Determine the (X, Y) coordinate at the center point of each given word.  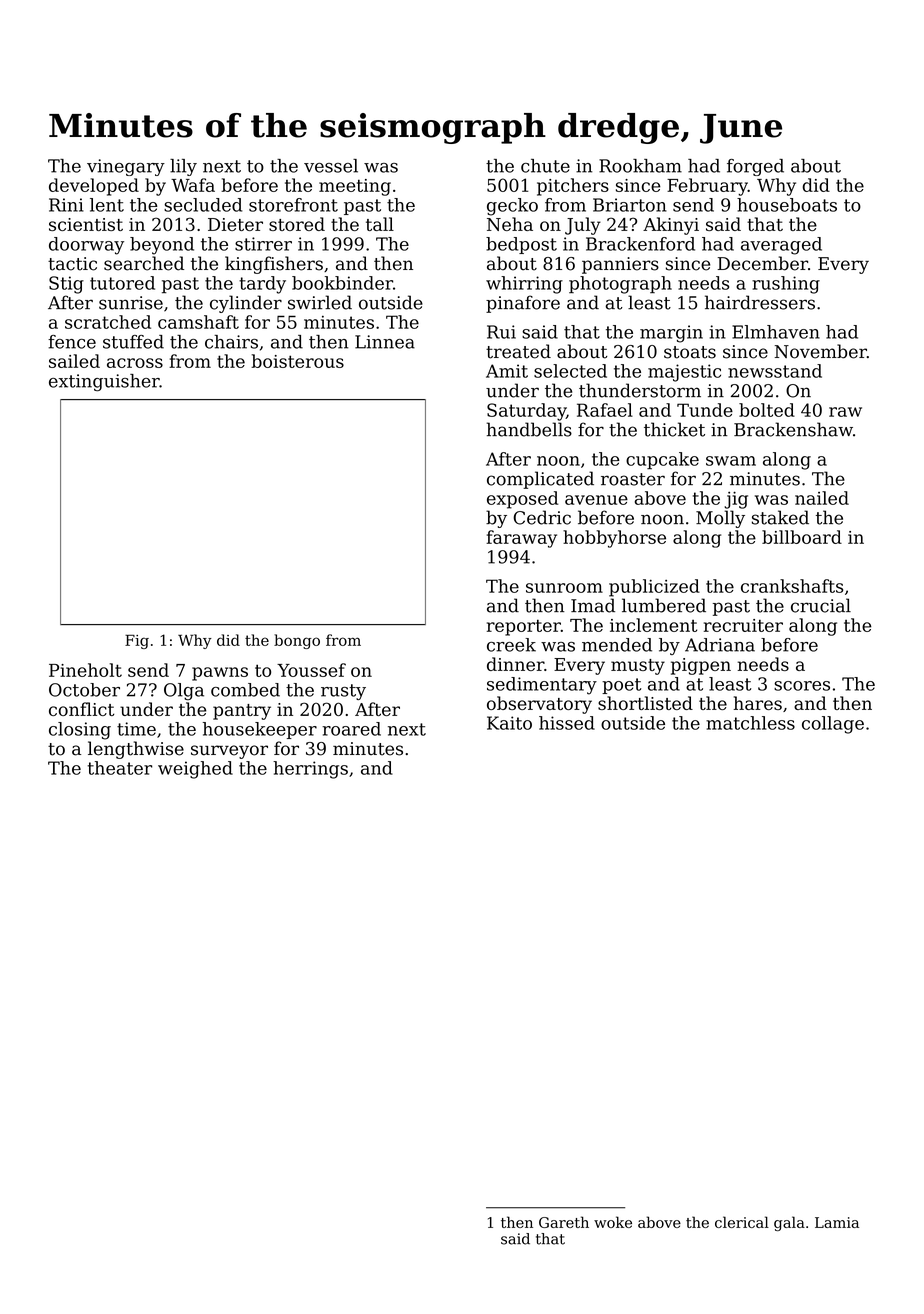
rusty (343, 692)
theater (120, 768)
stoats (690, 352)
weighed (195, 770)
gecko (512, 207)
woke (613, 1222)
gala (789, 1223)
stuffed (133, 342)
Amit (507, 371)
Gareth (564, 1222)
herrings (310, 770)
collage (833, 725)
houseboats (787, 205)
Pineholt (85, 670)
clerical (742, 1222)
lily (183, 167)
